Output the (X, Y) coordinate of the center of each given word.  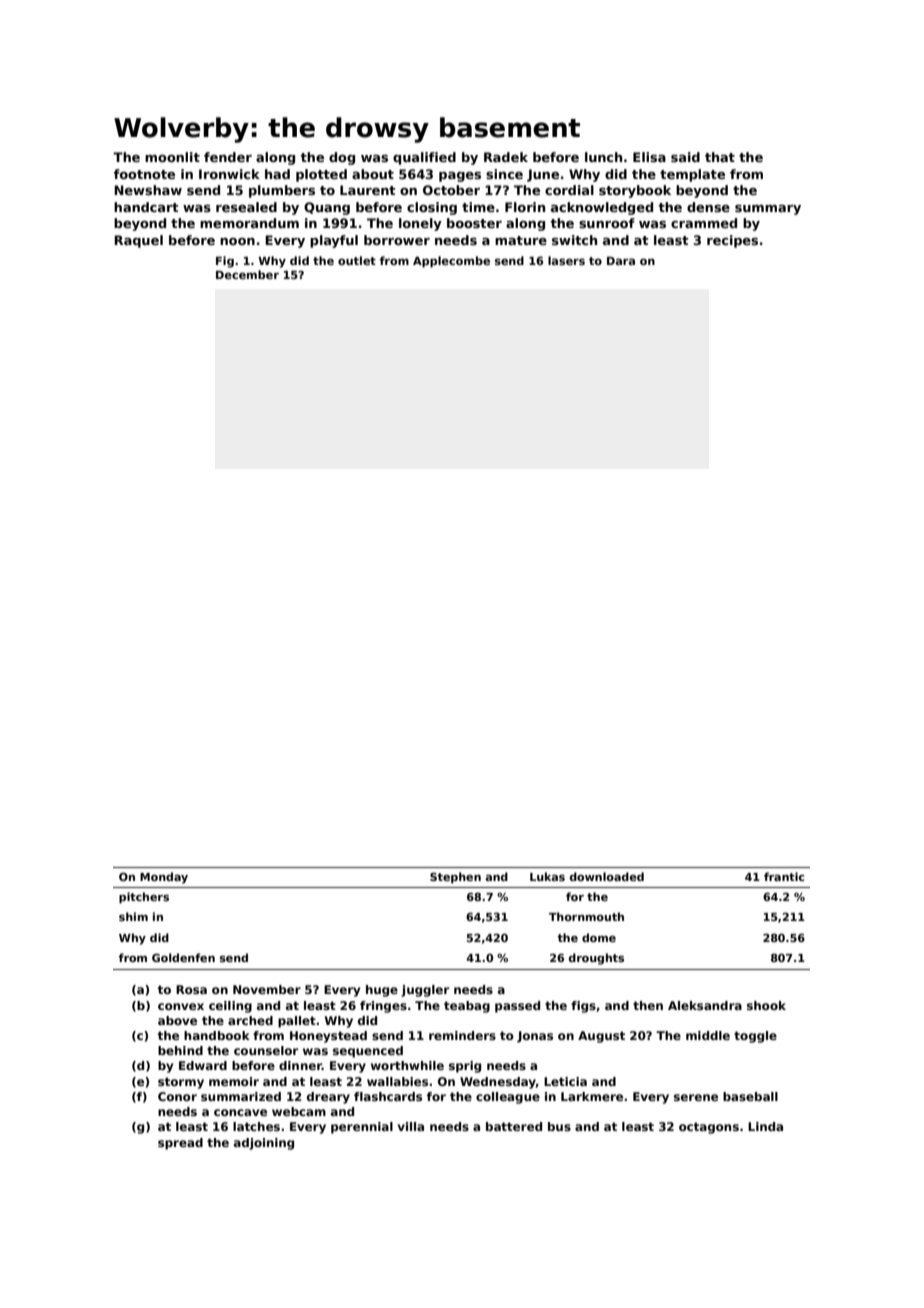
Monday (164, 878)
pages (460, 177)
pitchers (144, 898)
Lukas (547, 876)
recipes (732, 241)
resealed (246, 207)
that (720, 157)
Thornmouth (586, 916)
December (247, 274)
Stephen (455, 878)
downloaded (607, 876)
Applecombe (451, 262)
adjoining (264, 1144)
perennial (362, 1128)
